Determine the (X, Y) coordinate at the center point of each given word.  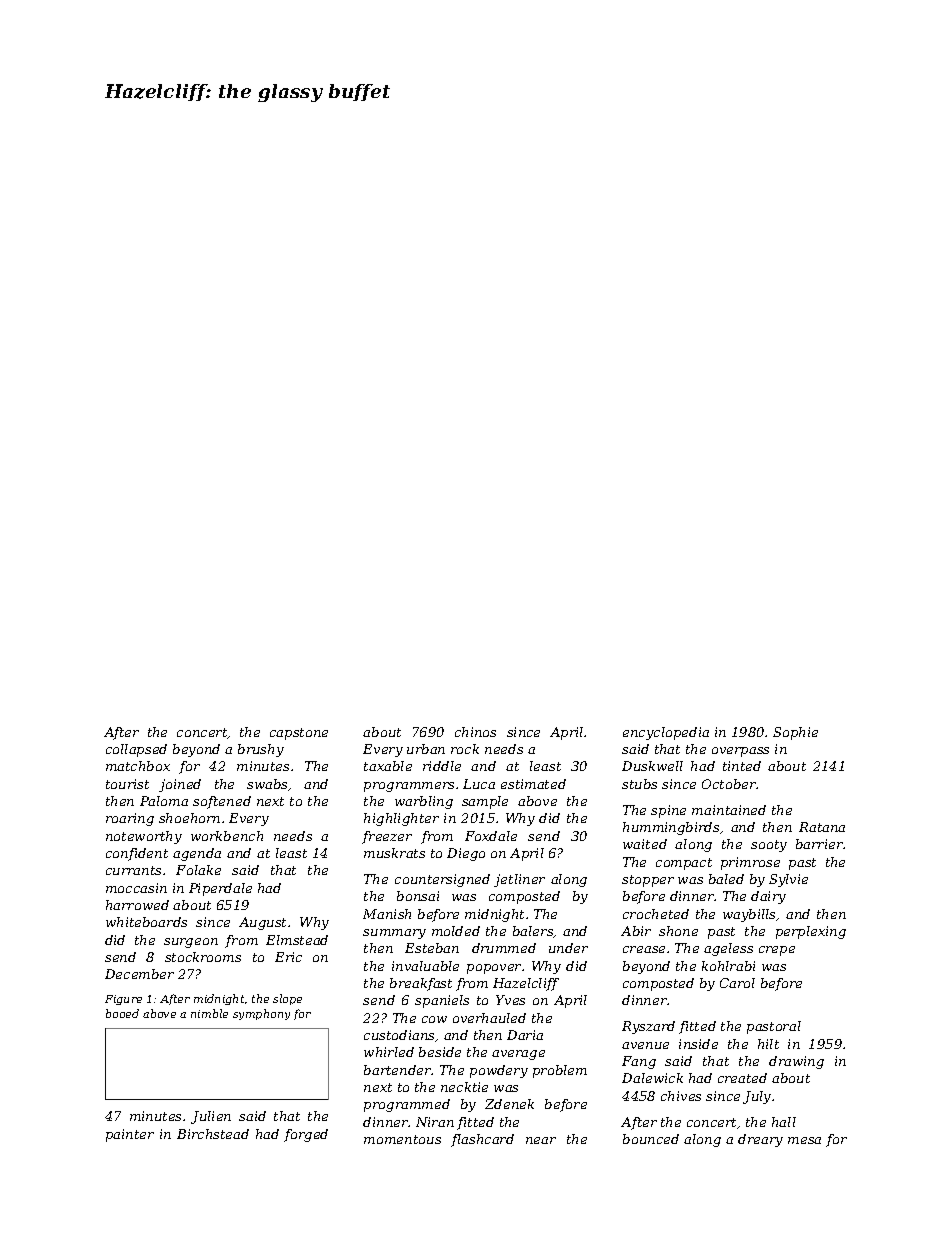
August (262, 923)
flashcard (482, 1140)
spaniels (442, 1001)
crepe (777, 951)
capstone (299, 734)
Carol (737, 983)
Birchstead (213, 1134)
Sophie (795, 733)
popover (494, 969)
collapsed (136, 750)
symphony (261, 1014)
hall (784, 1122)
